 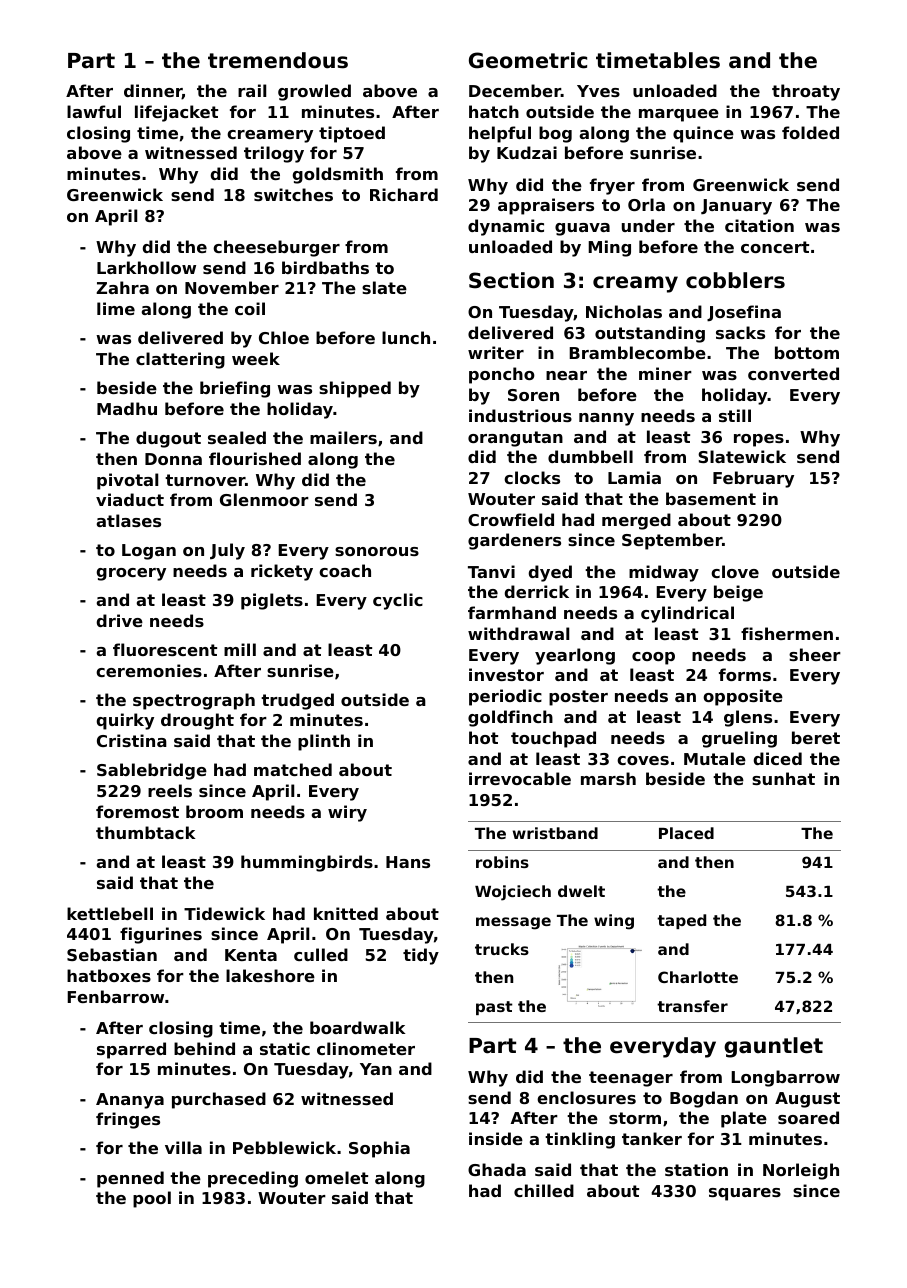 I want to click on Donna, so click(x=173, y=459).
